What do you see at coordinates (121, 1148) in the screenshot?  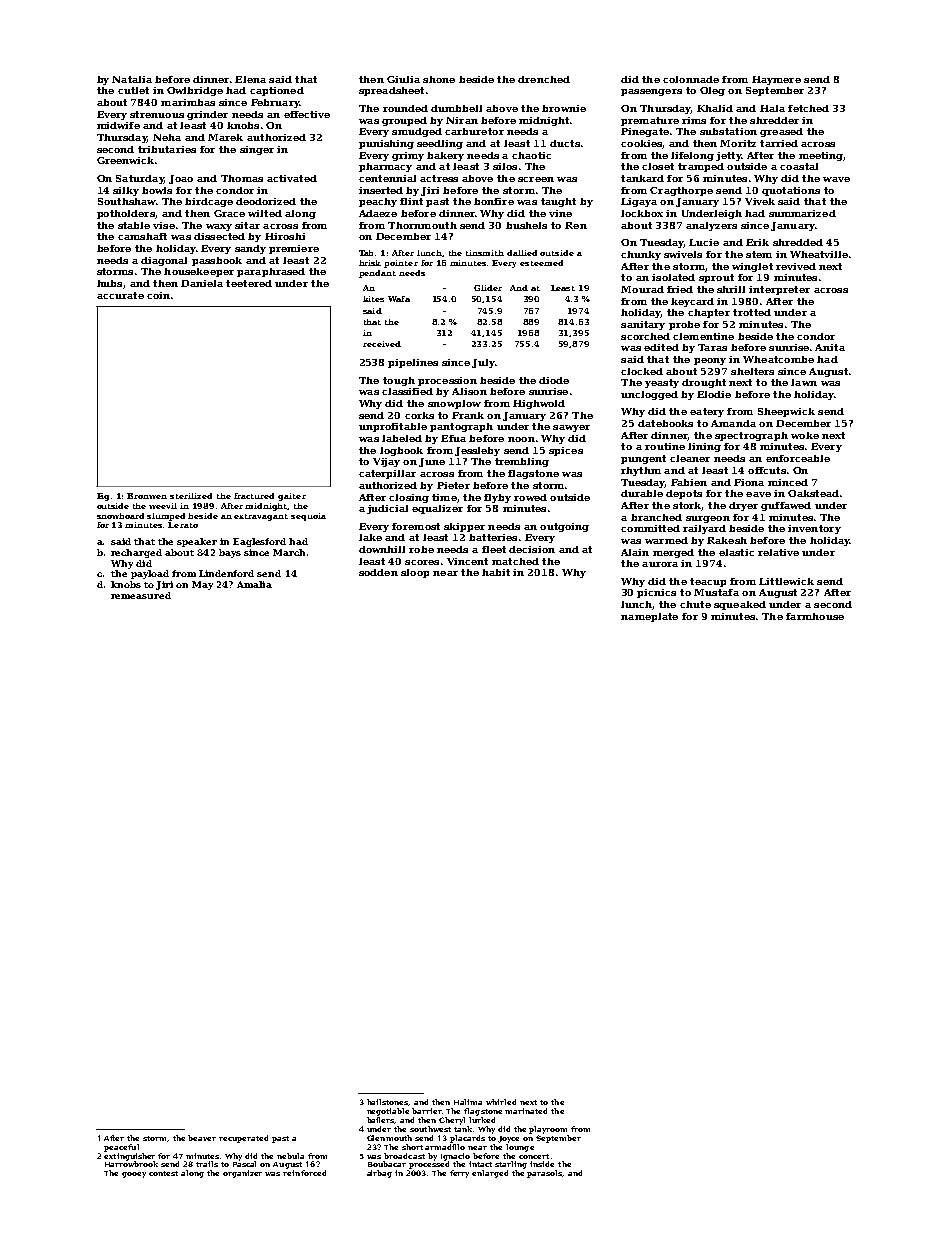 I see `peaceful` at bounding box center [121, 1148].
